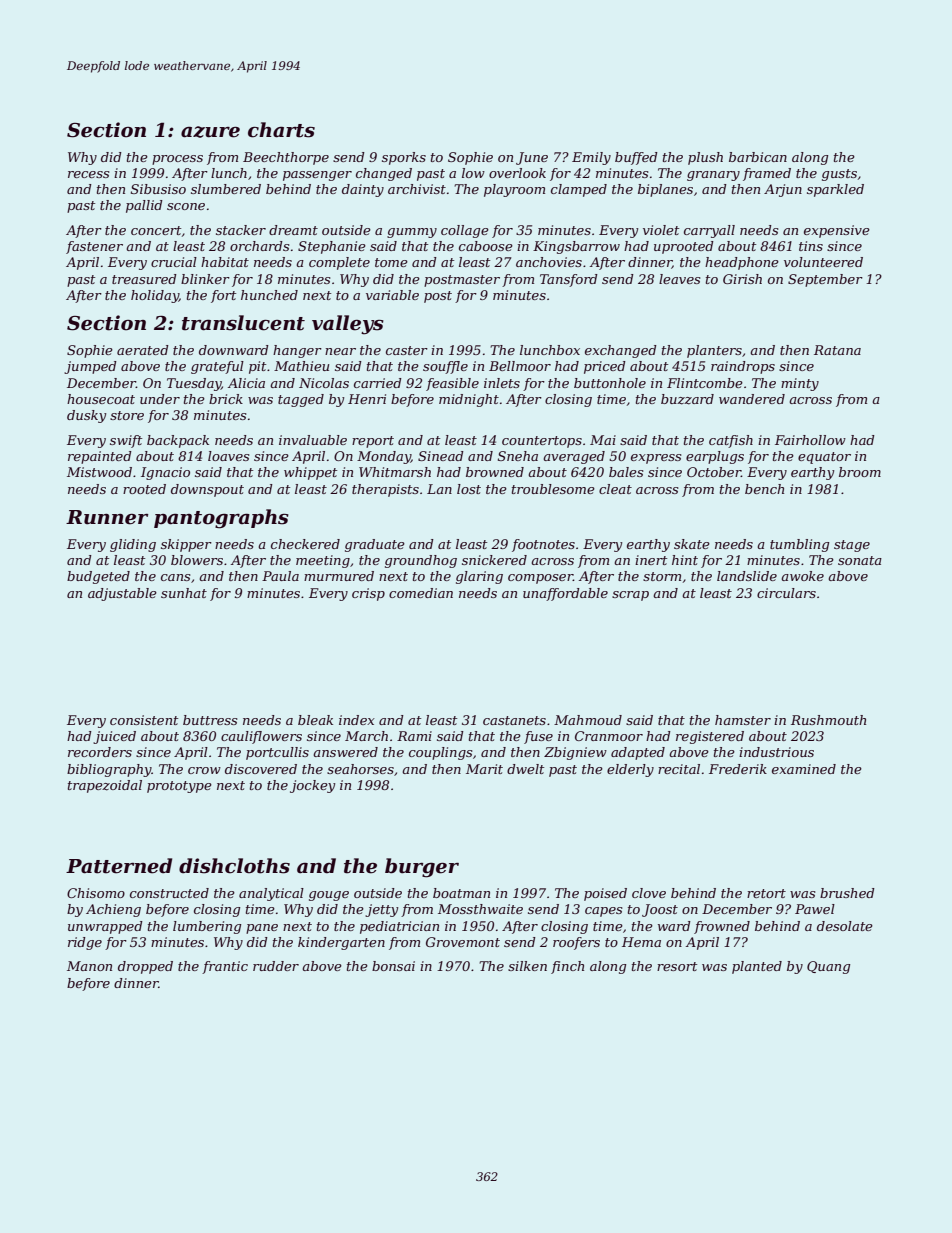  I want to click on silken, so click(527, 966).
